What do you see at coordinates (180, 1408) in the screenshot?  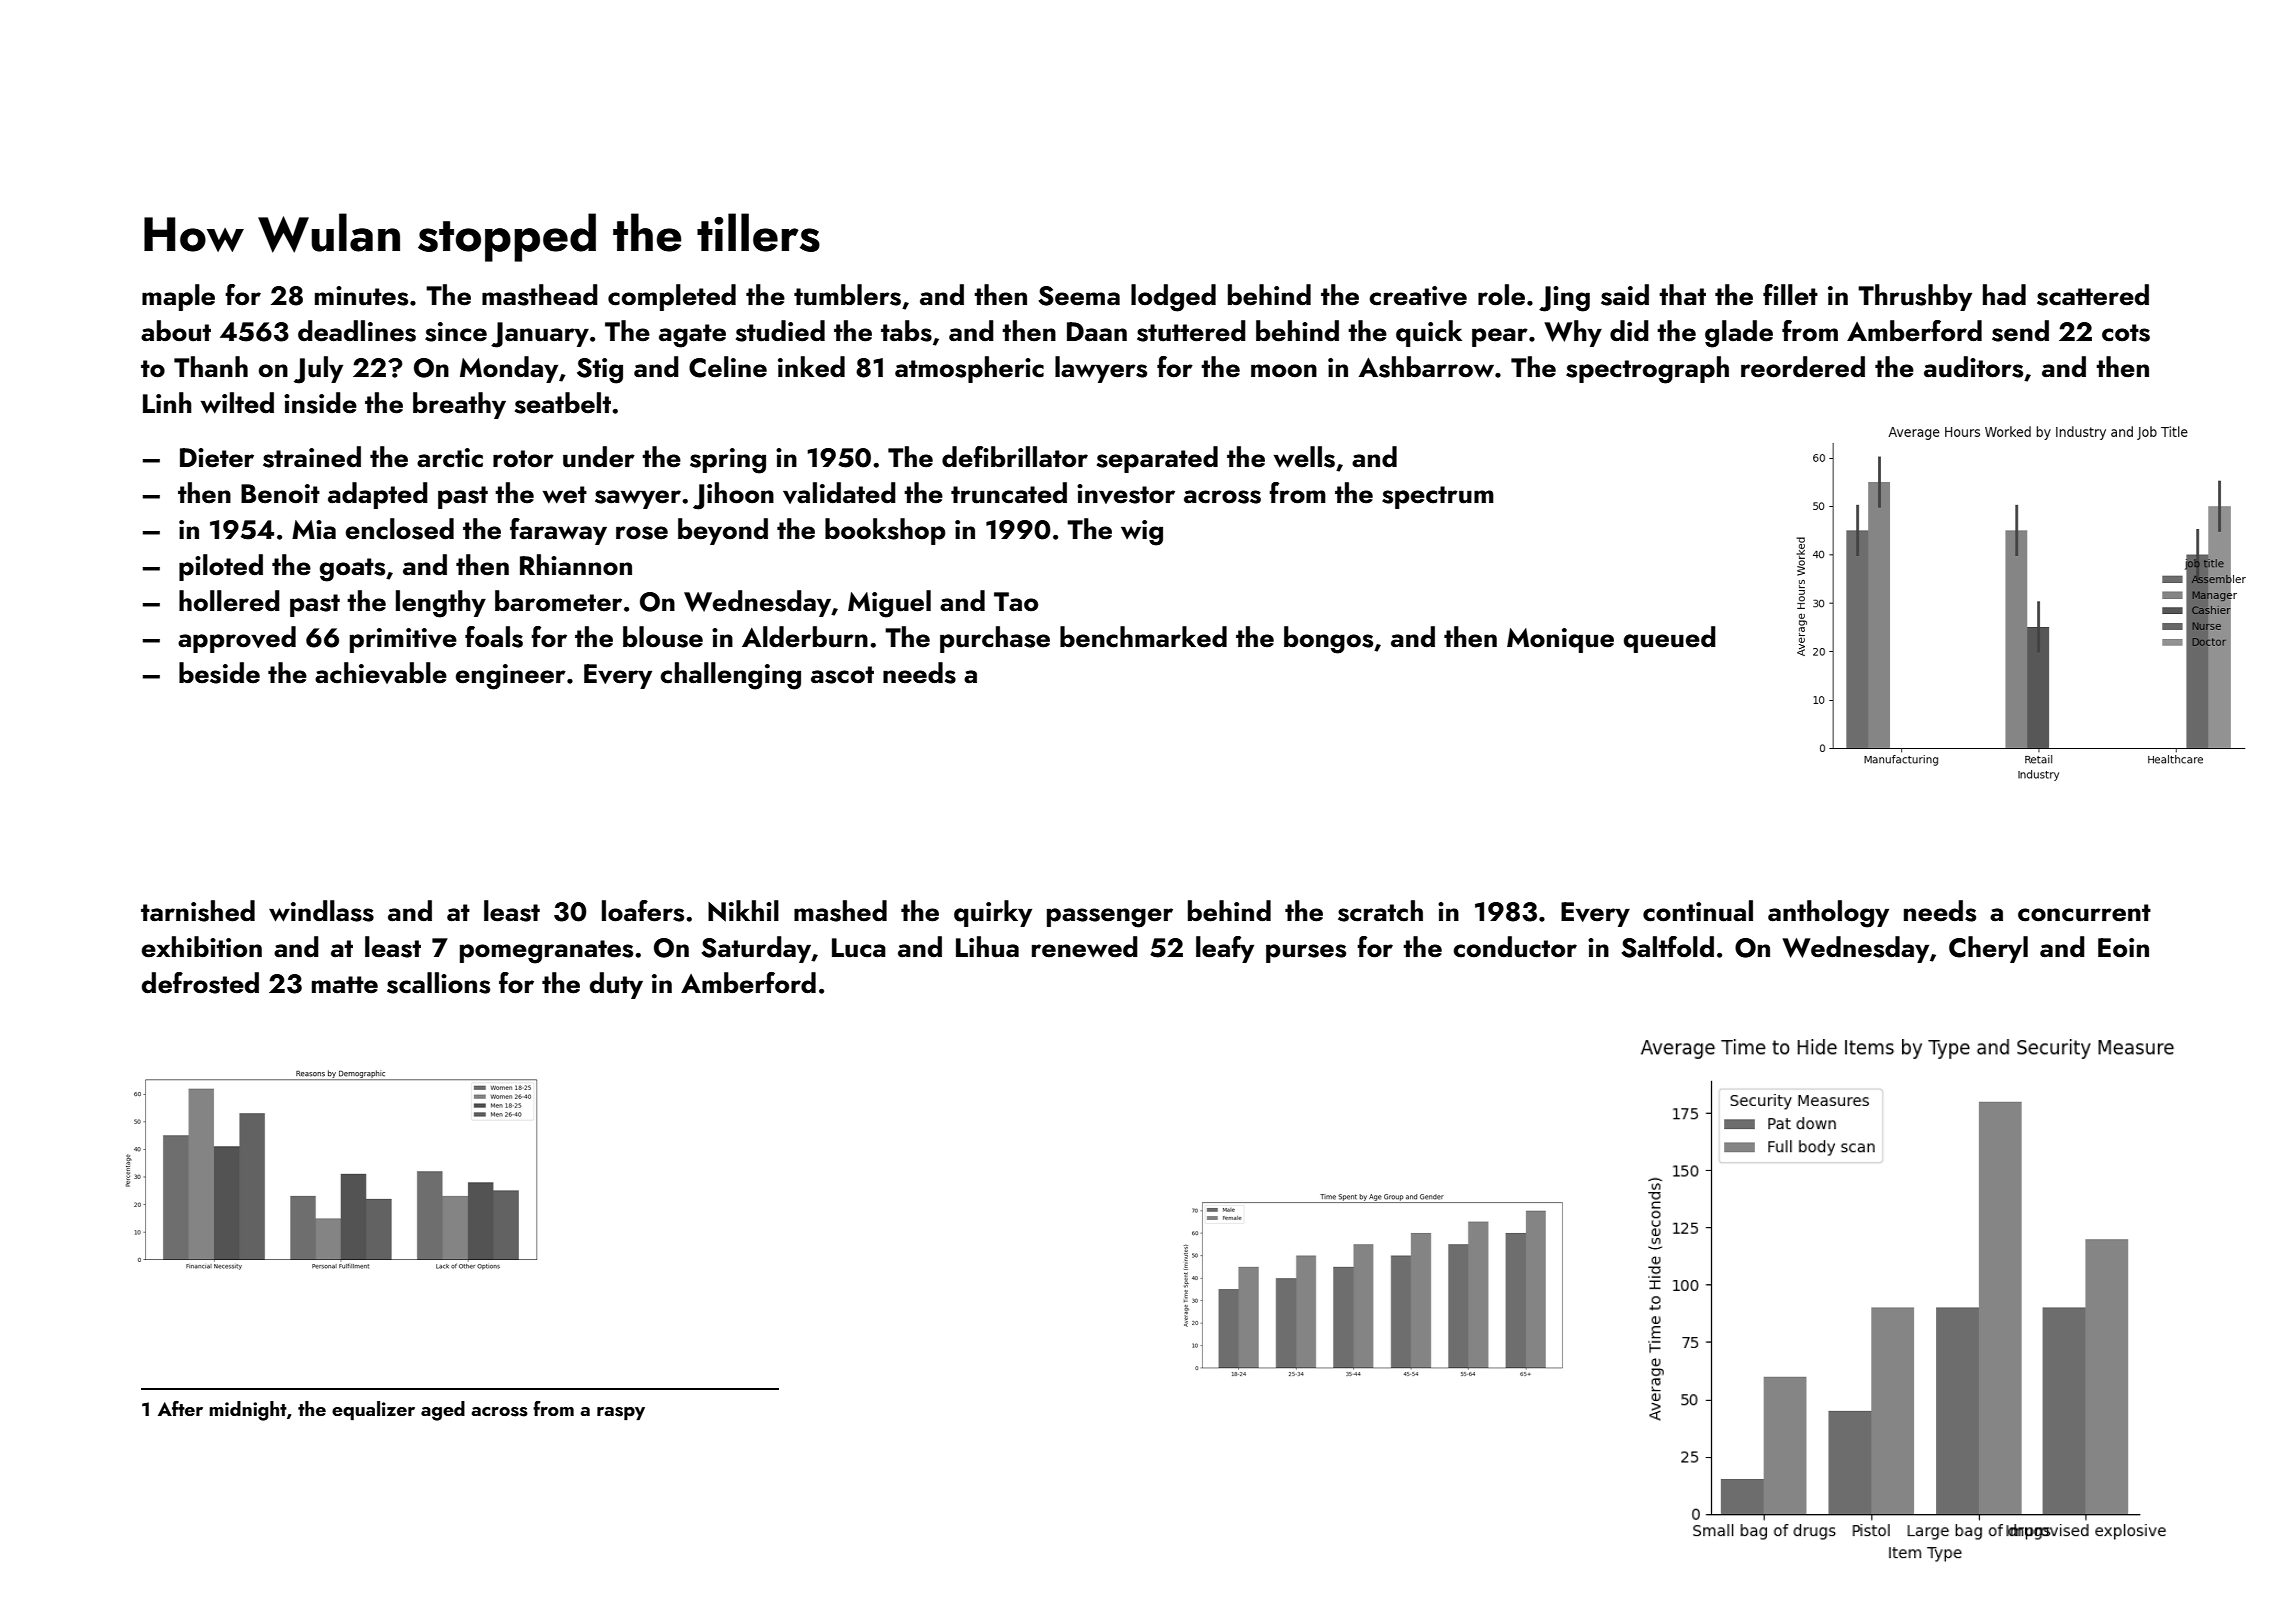 I see `After` at bounding box center [180, 1408].
